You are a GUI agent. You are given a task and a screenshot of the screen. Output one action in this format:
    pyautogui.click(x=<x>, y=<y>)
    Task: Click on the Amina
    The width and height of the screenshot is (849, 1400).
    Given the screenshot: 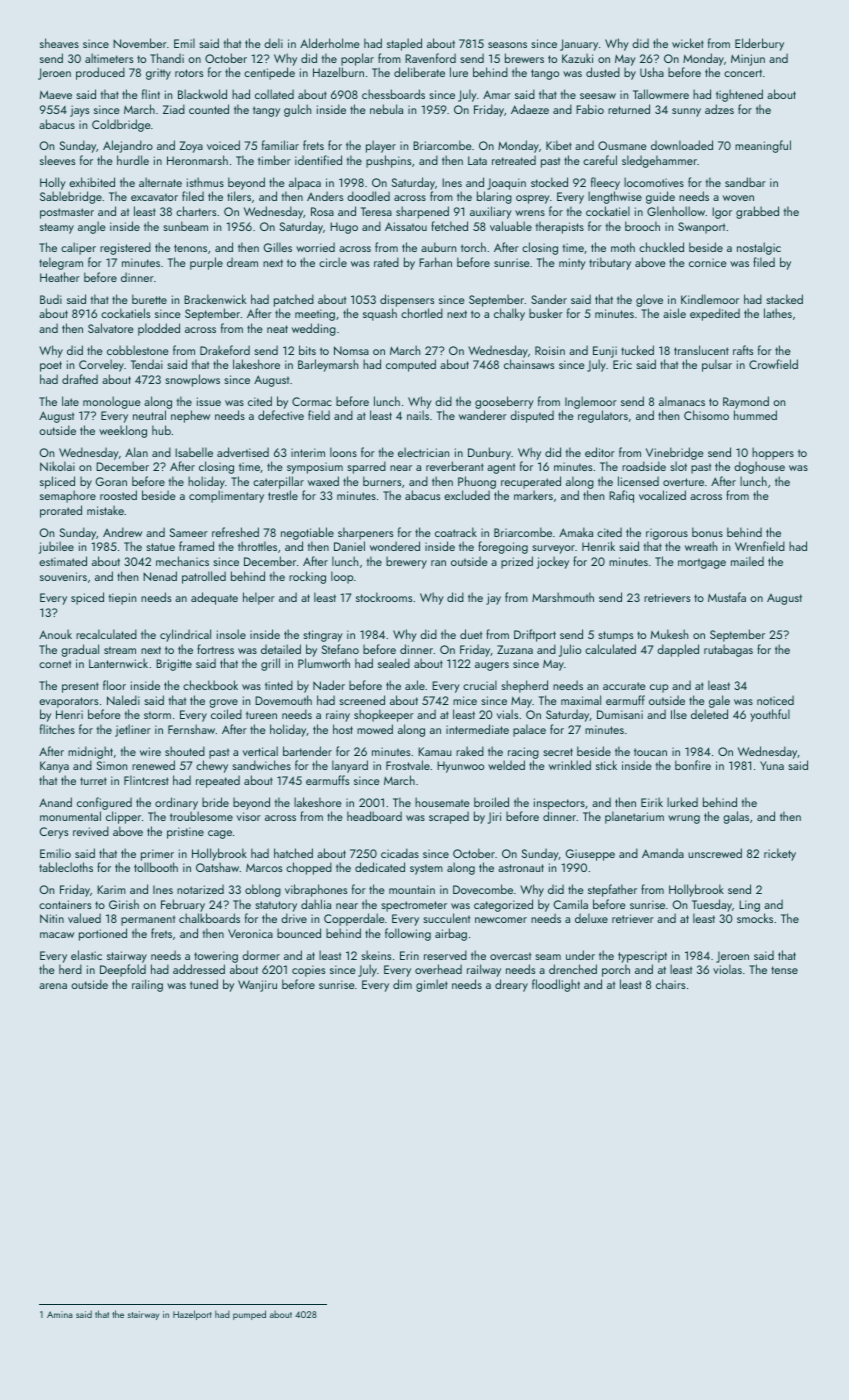 What is the action you would take?
    pyautogui.click(x=60, y=1314)
